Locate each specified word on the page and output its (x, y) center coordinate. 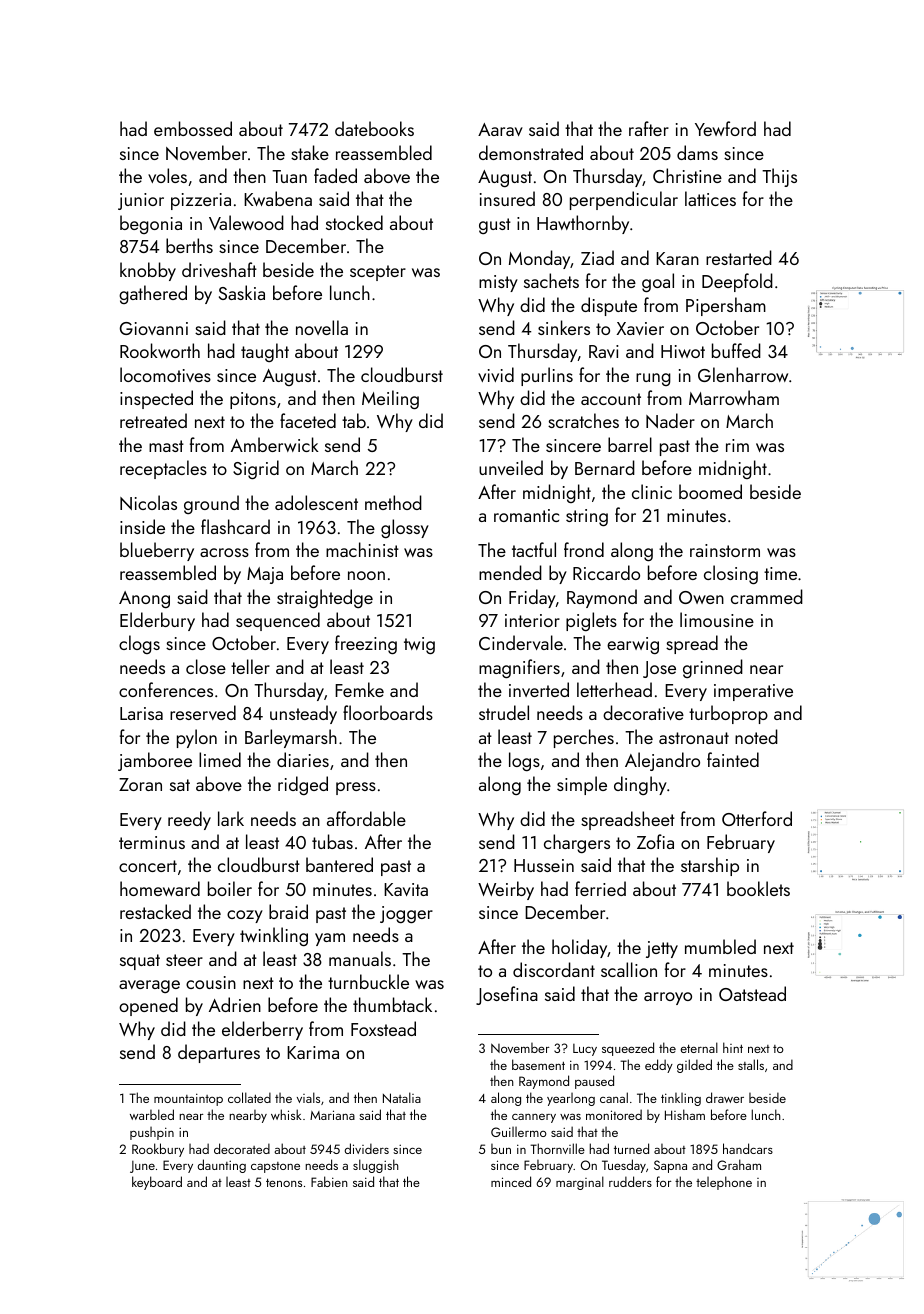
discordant (554, 969)
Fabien (329, 1181)
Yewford (725, 128)
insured (507, 198)
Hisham (685, 1114)
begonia (151, 224)
